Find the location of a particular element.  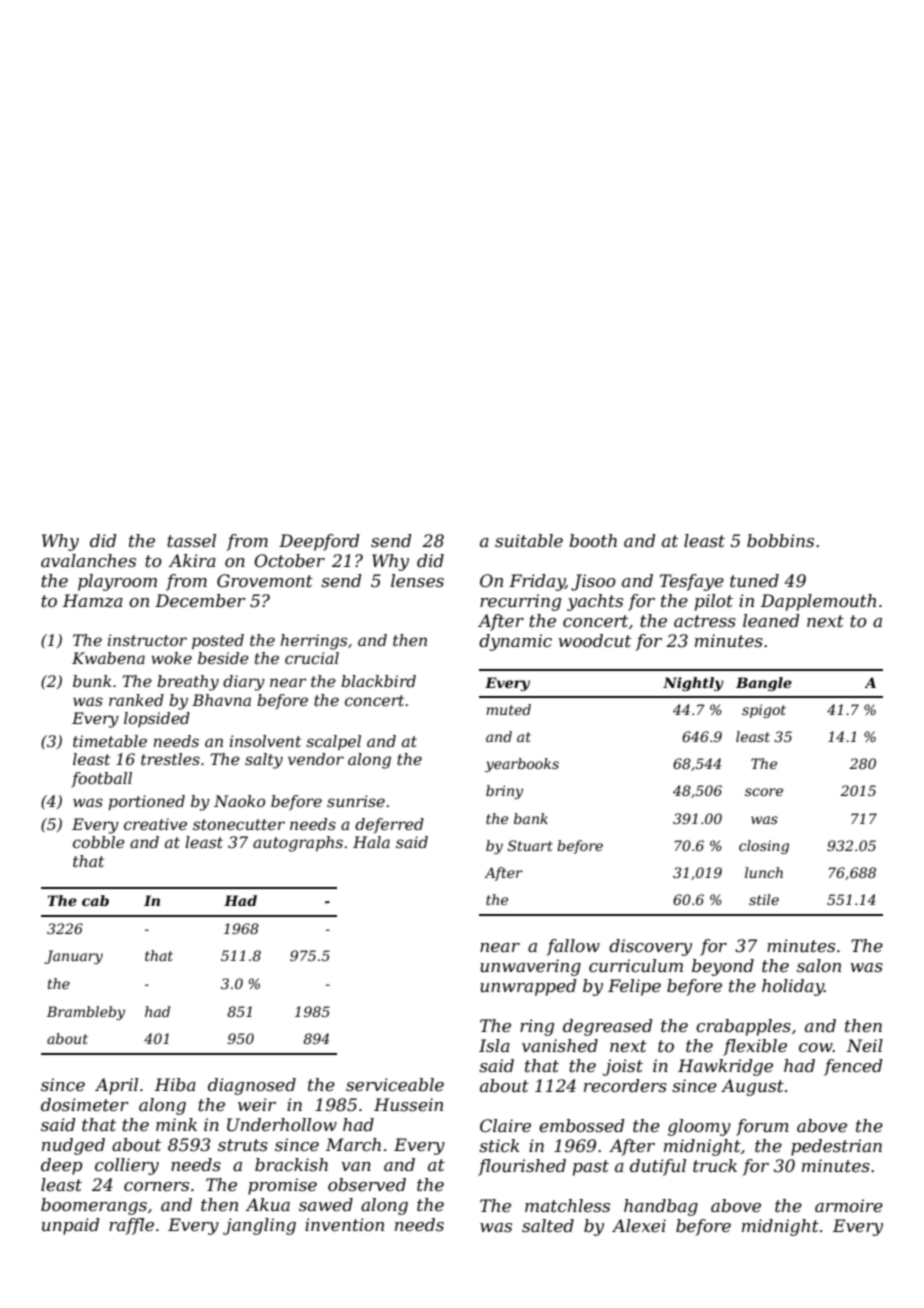

recorders is located at coordinates (625, 1085).
